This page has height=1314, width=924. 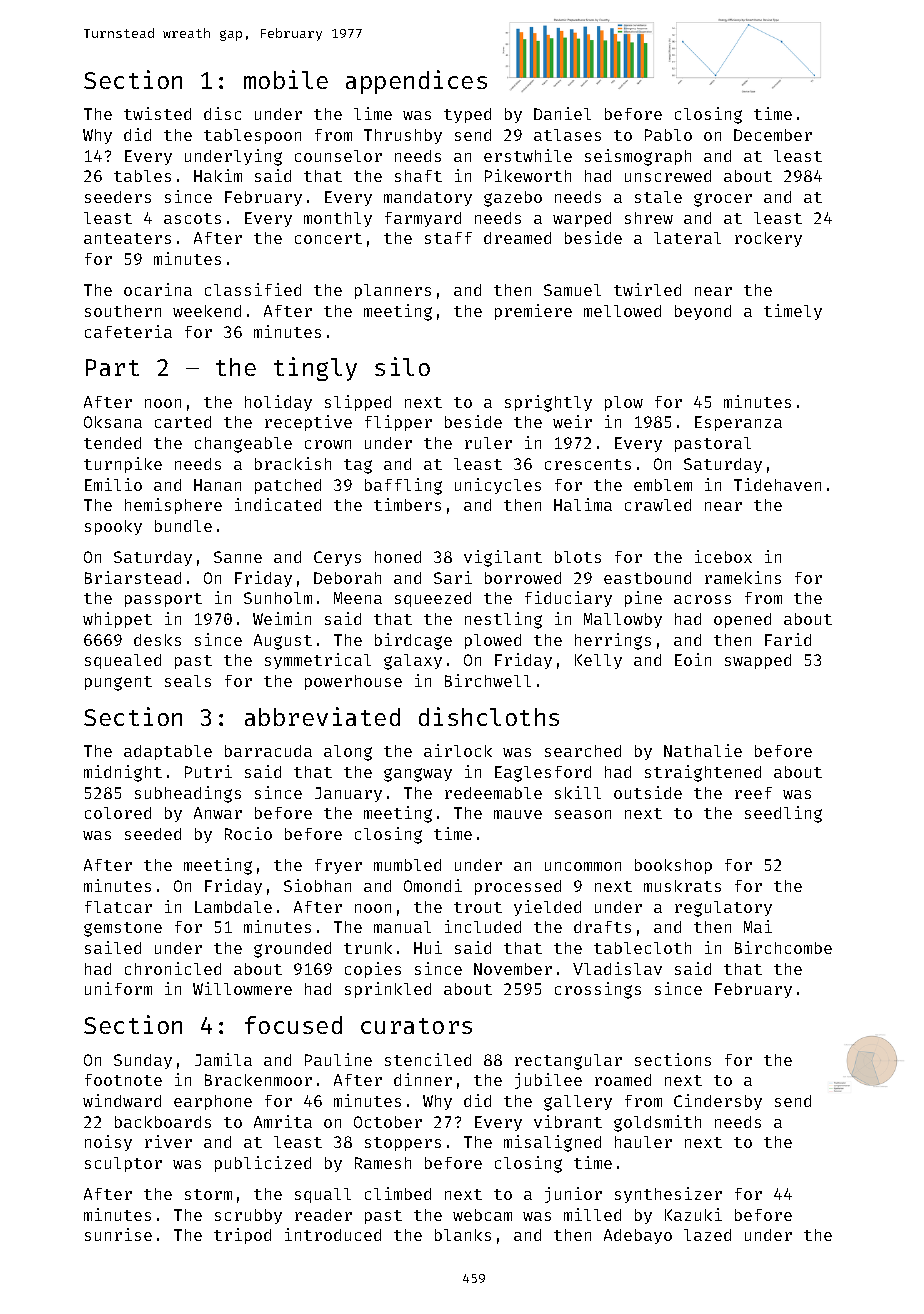 What do you see at coordinates (112, 367) in the page?
I see `Part` at bounding box center [112, 367].
